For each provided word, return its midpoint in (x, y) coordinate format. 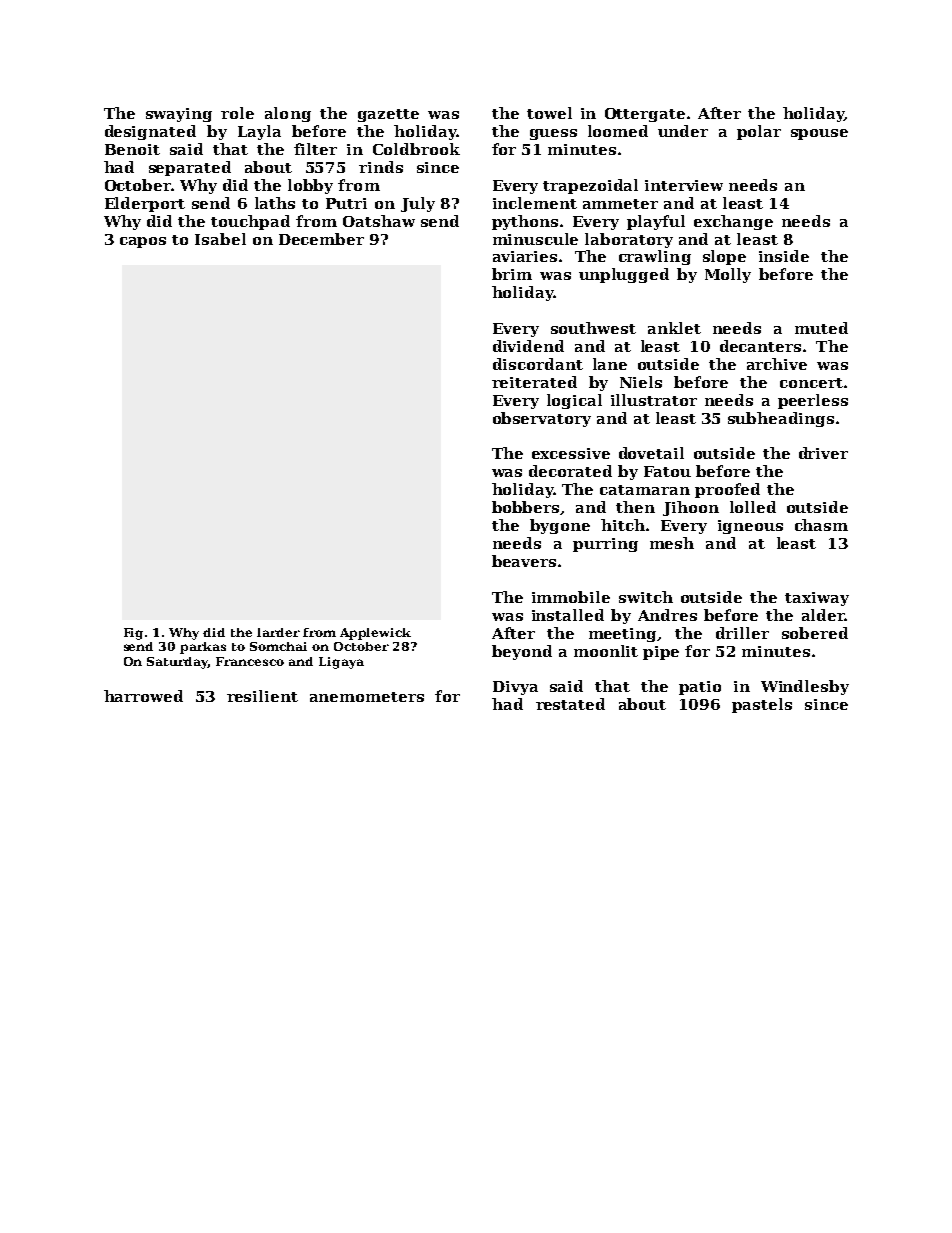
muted (821, 328)
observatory (542, 419)
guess (553, 134)
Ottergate (645, 115)
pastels (762, 705)
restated (570, 704)
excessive (571, 453)
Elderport (145, 204)
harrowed (143, 696)
